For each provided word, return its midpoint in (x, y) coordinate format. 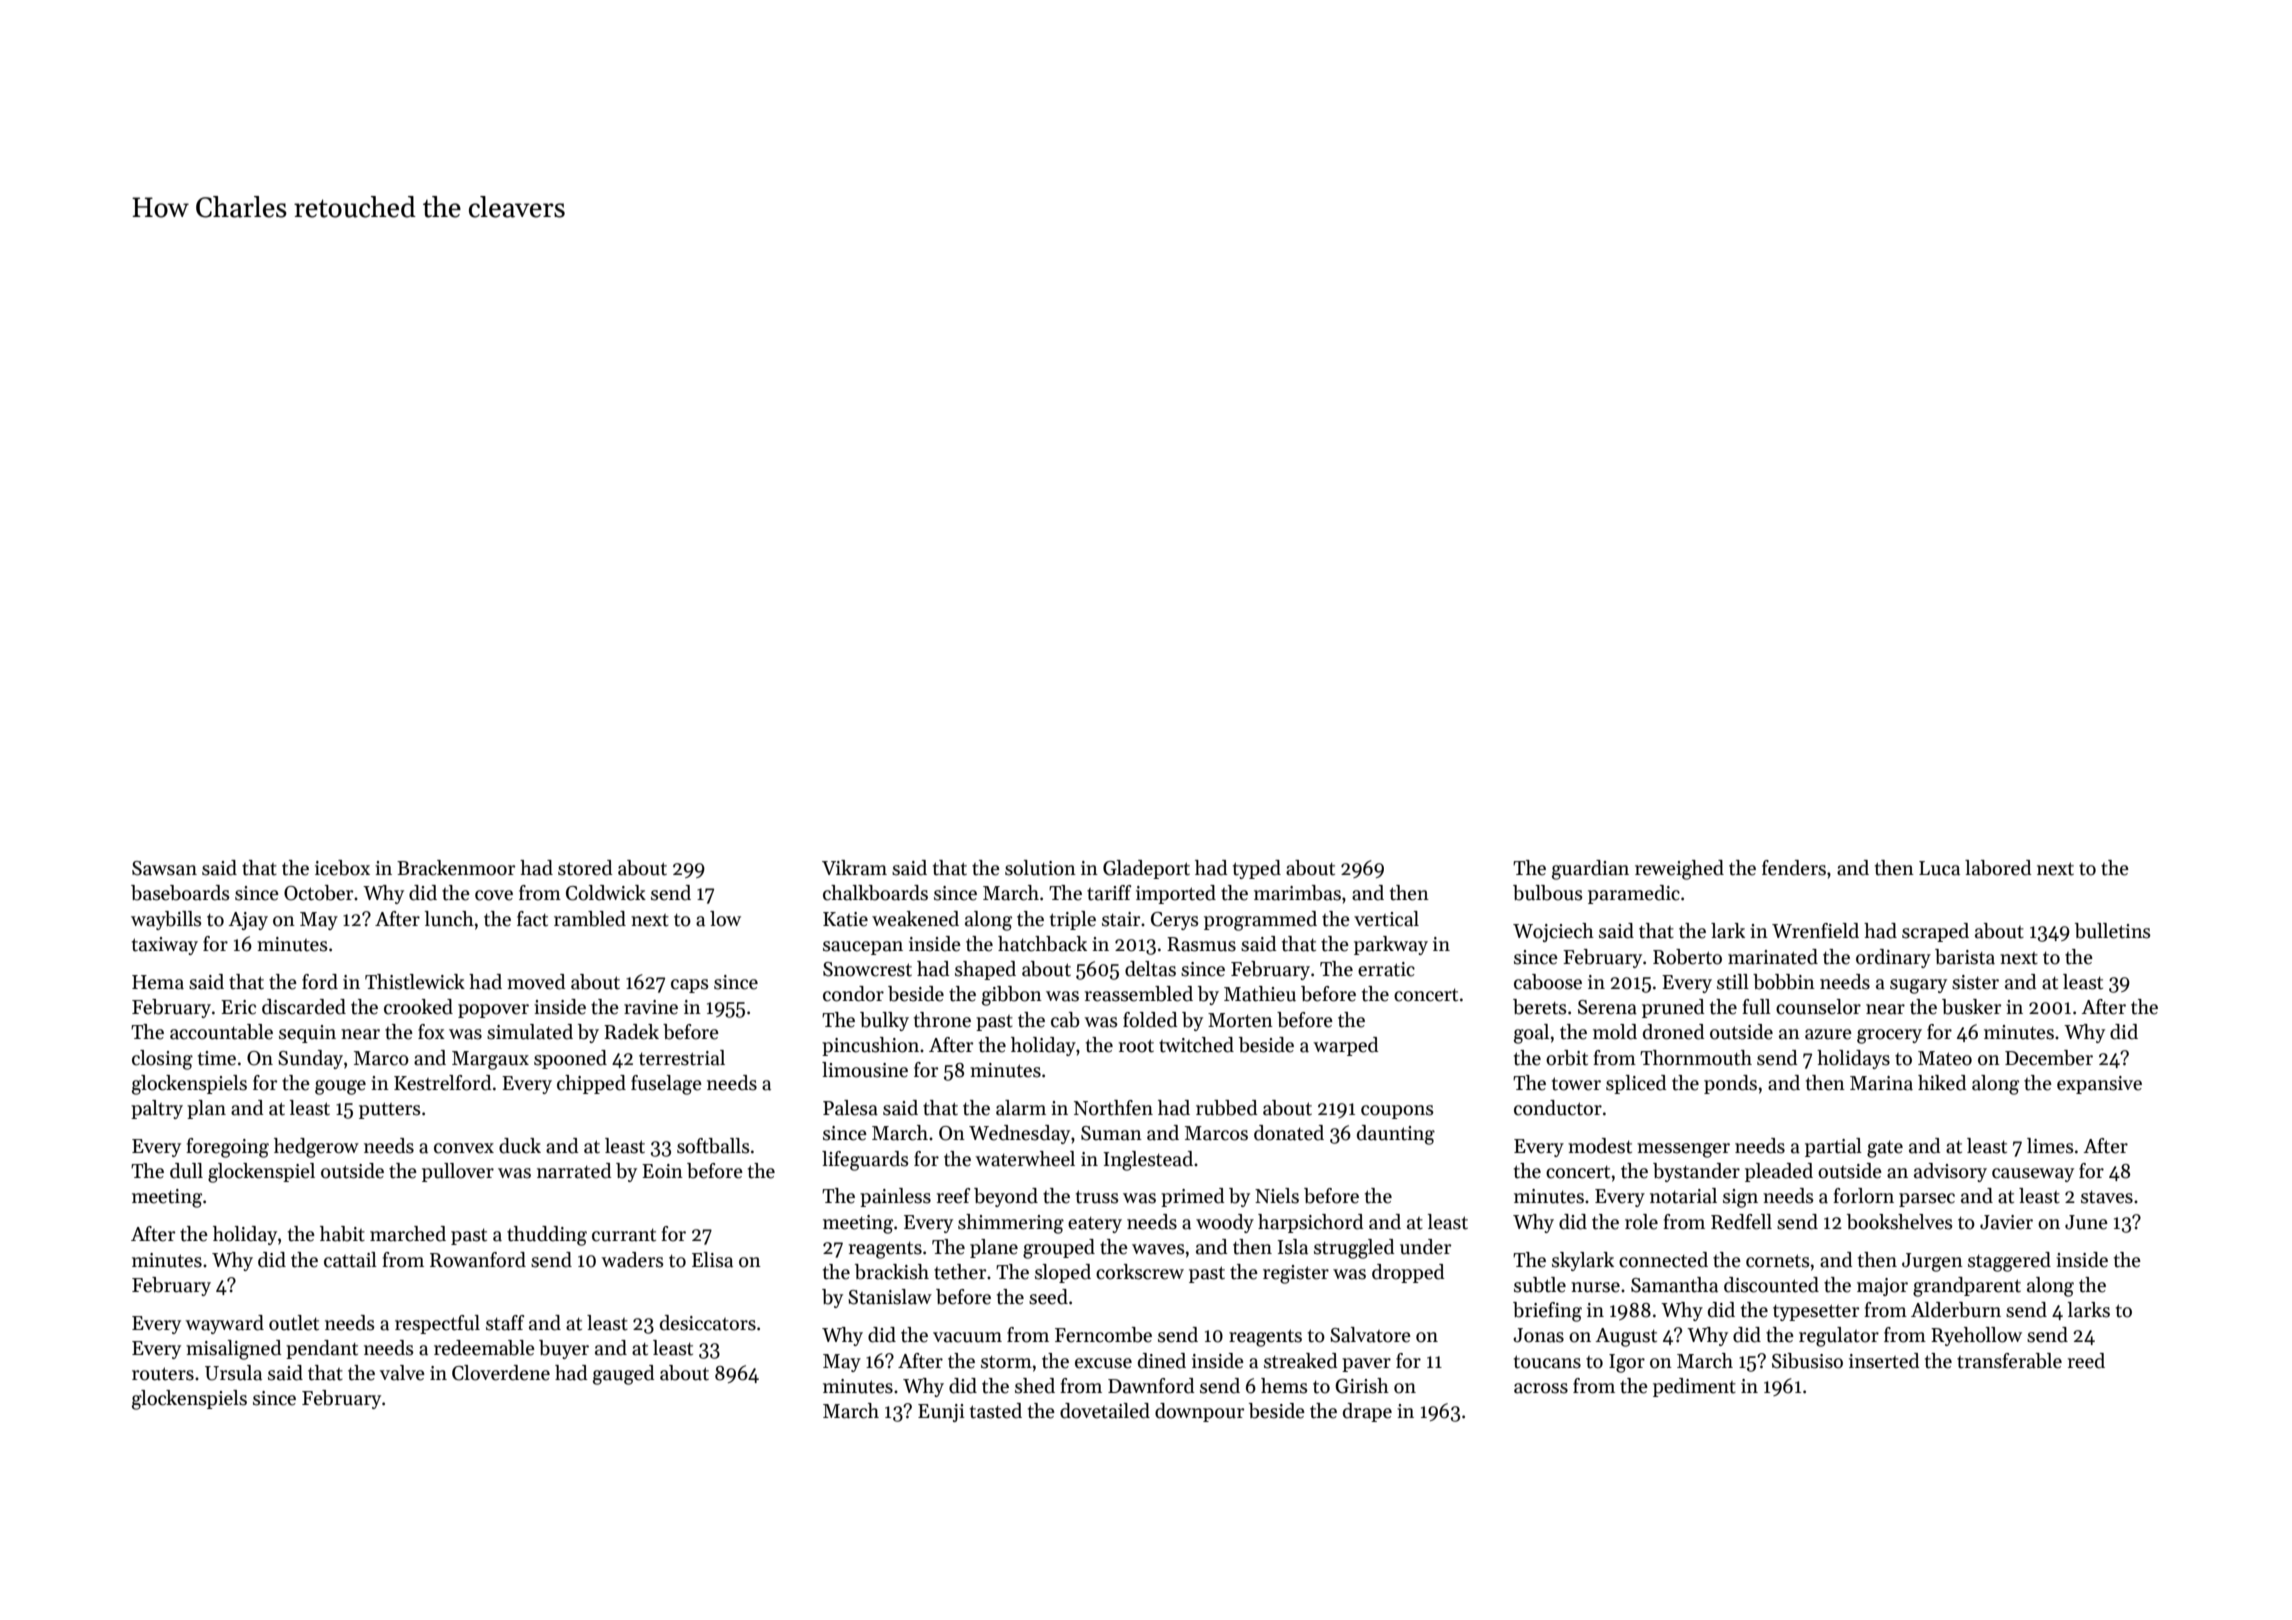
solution (1040, 868)
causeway (2033, 1175)
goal (1531, 1034)
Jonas (1538, 1335)
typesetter (1816, 1312)
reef (953, 1196)
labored (1998, 868)
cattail (350, 1260)
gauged (624, 1375)
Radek (631, 1032)
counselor (1818, 1007)
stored (585, 868)
